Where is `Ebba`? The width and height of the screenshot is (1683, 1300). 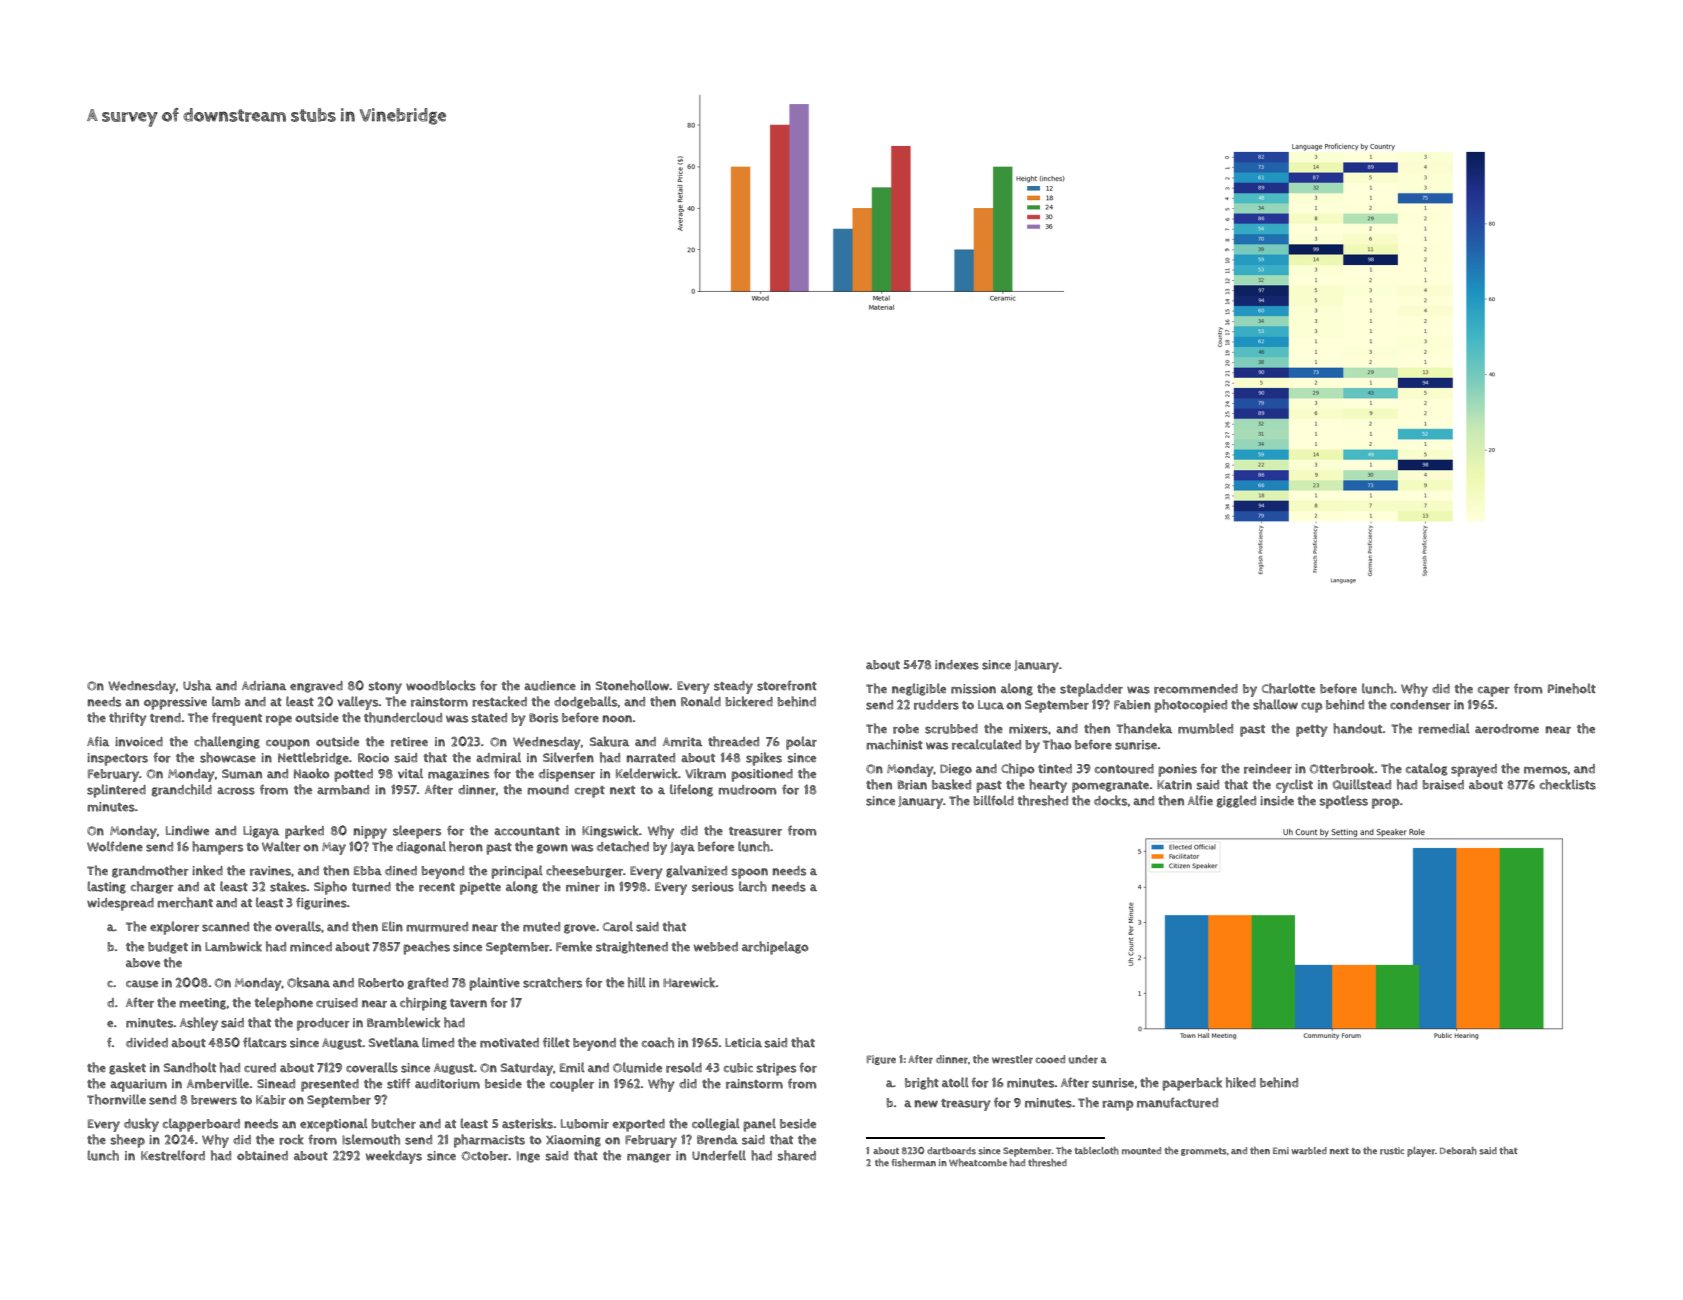
Ebba is located at coordinates (368, 871).
